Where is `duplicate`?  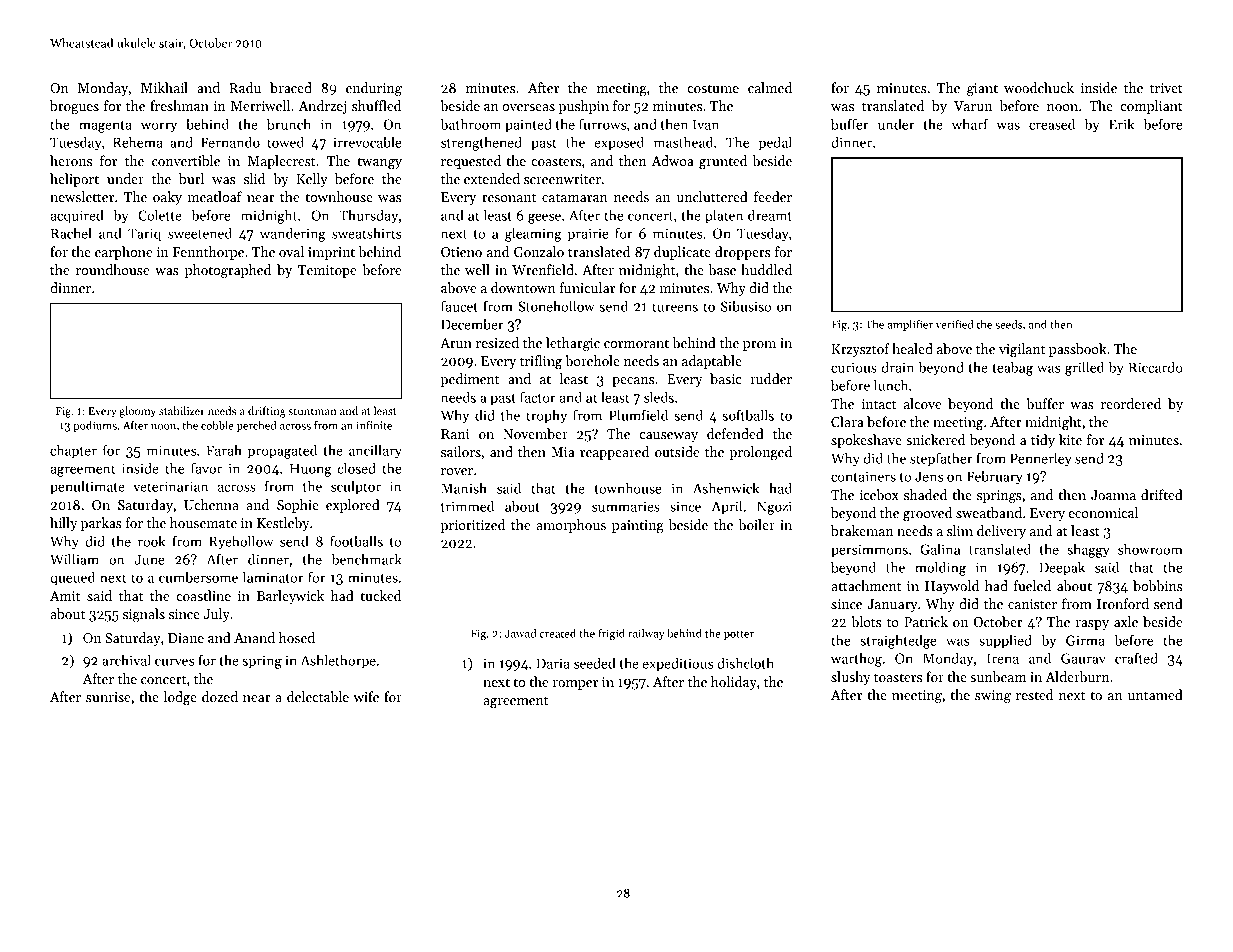
duplicate is located at coordinates (682, 253).
